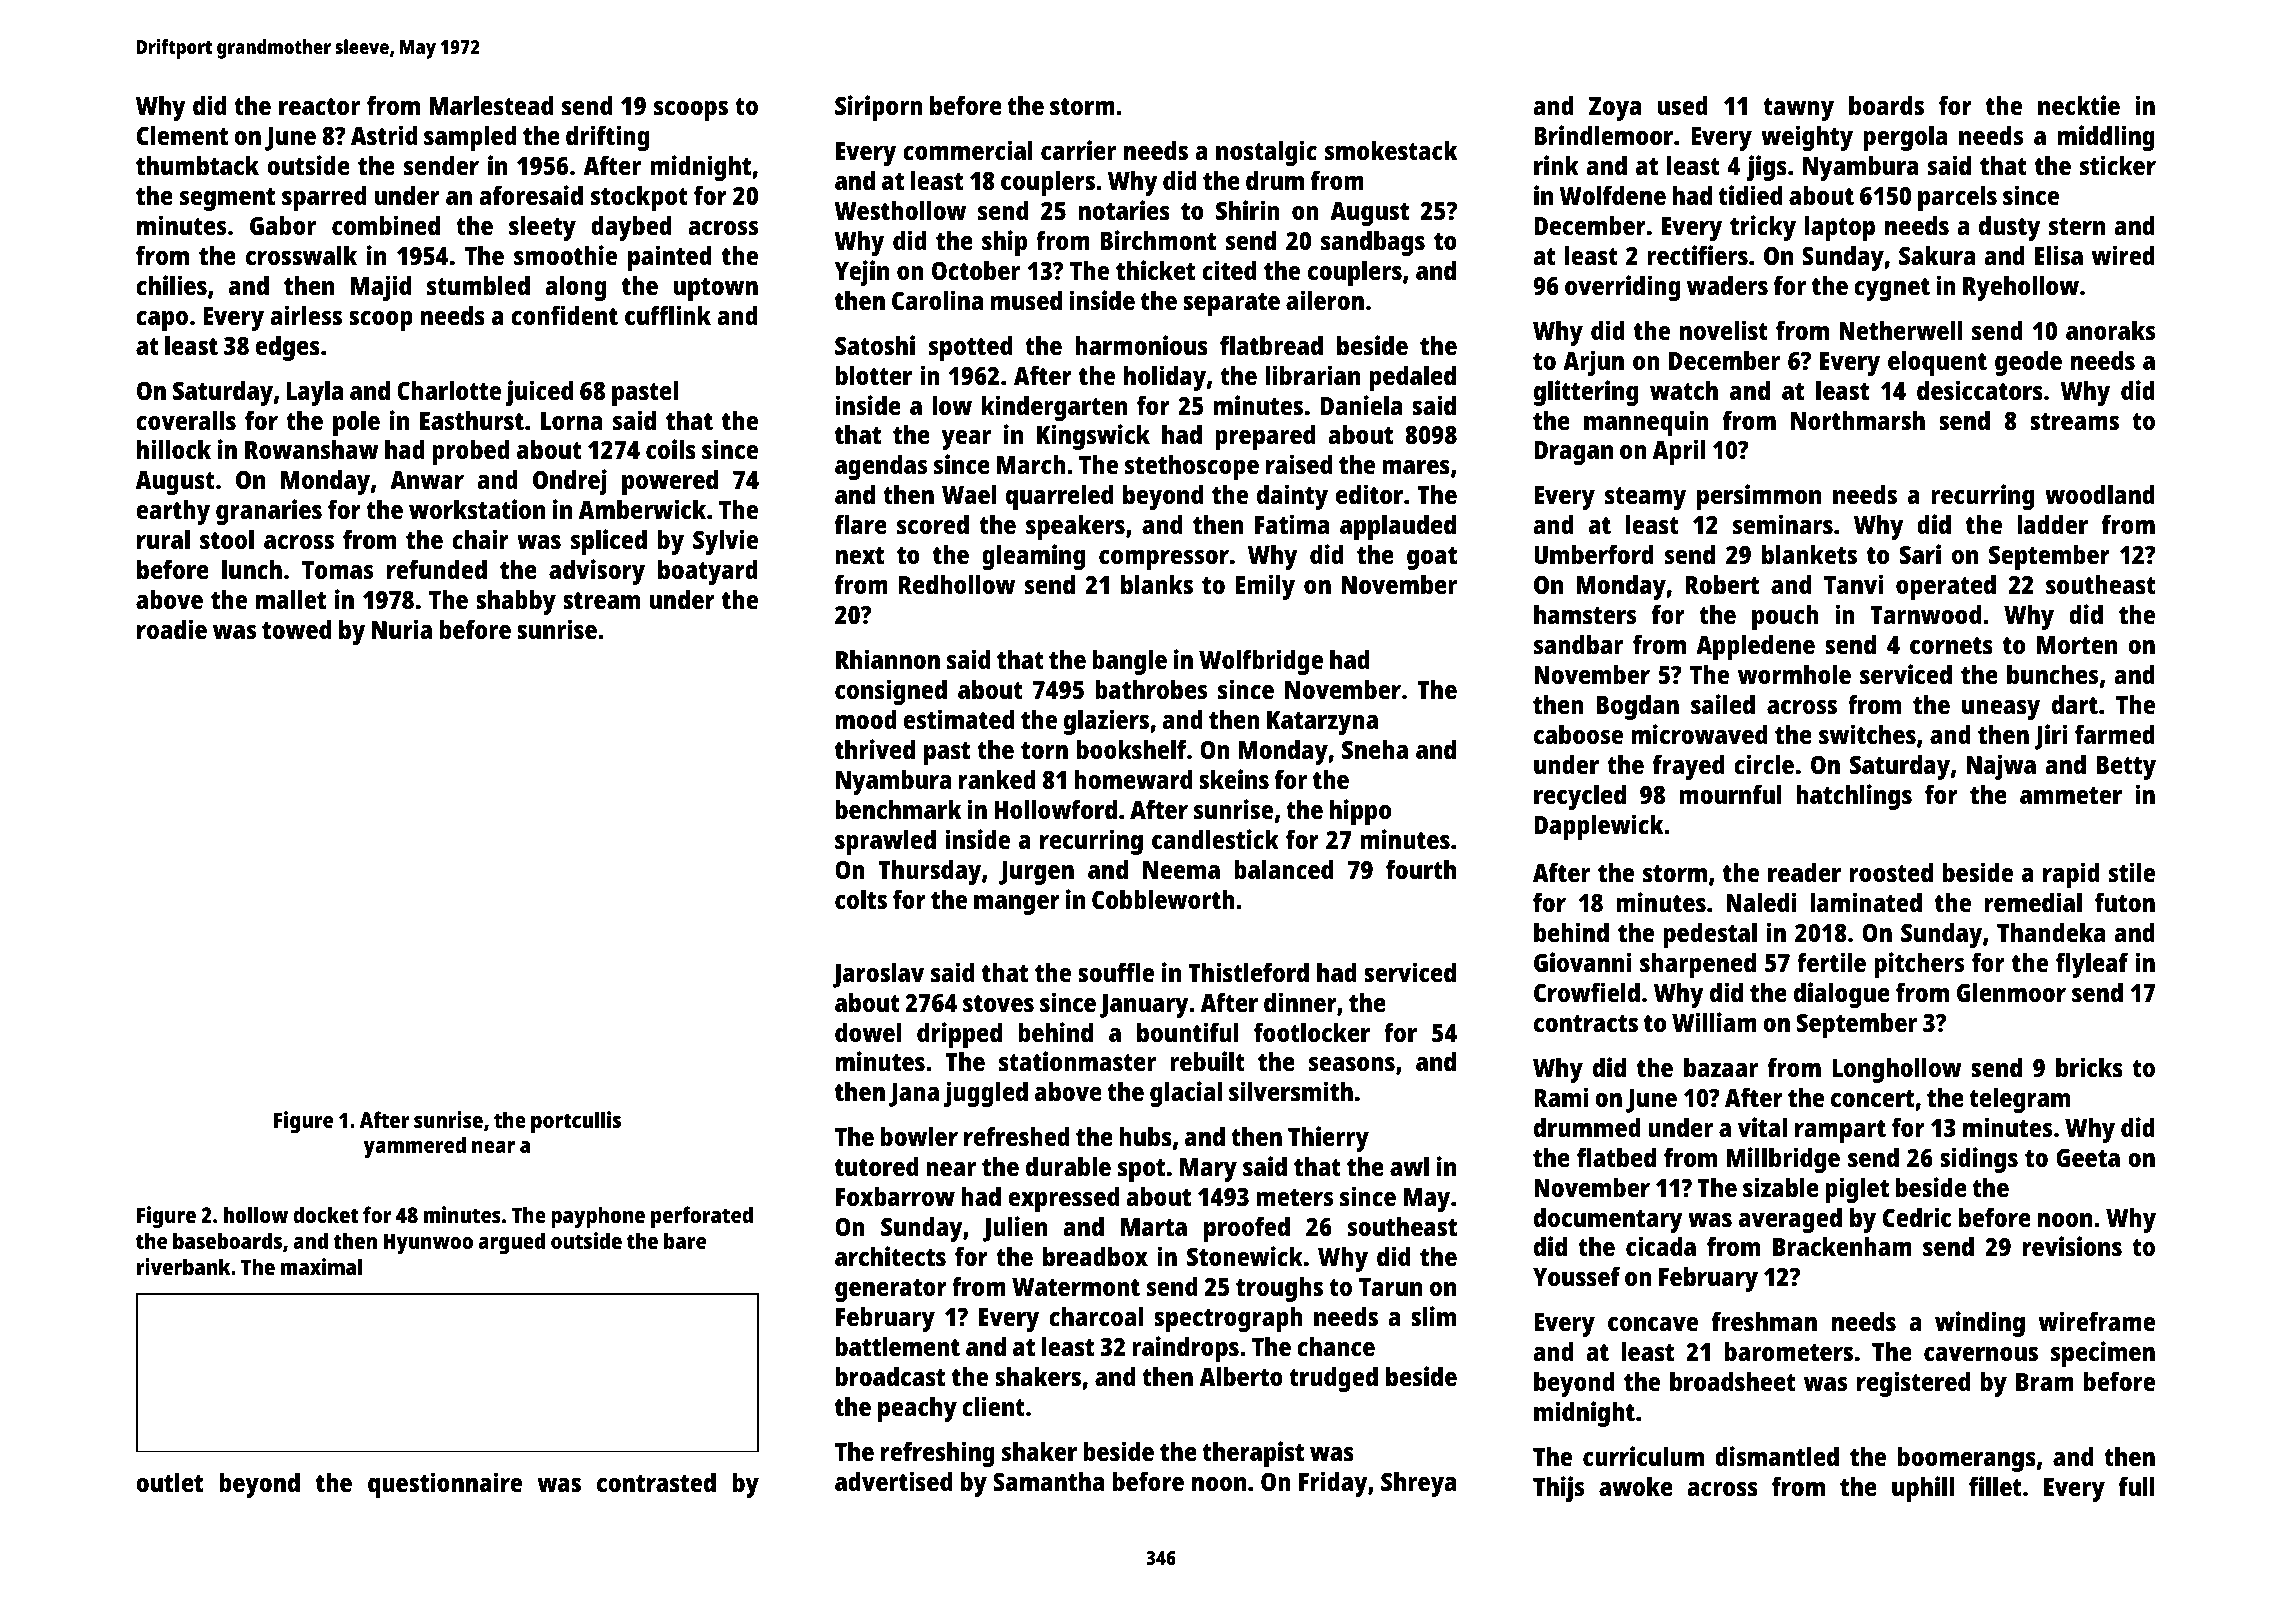  I want to click on dowel, so click(868, 1032).
